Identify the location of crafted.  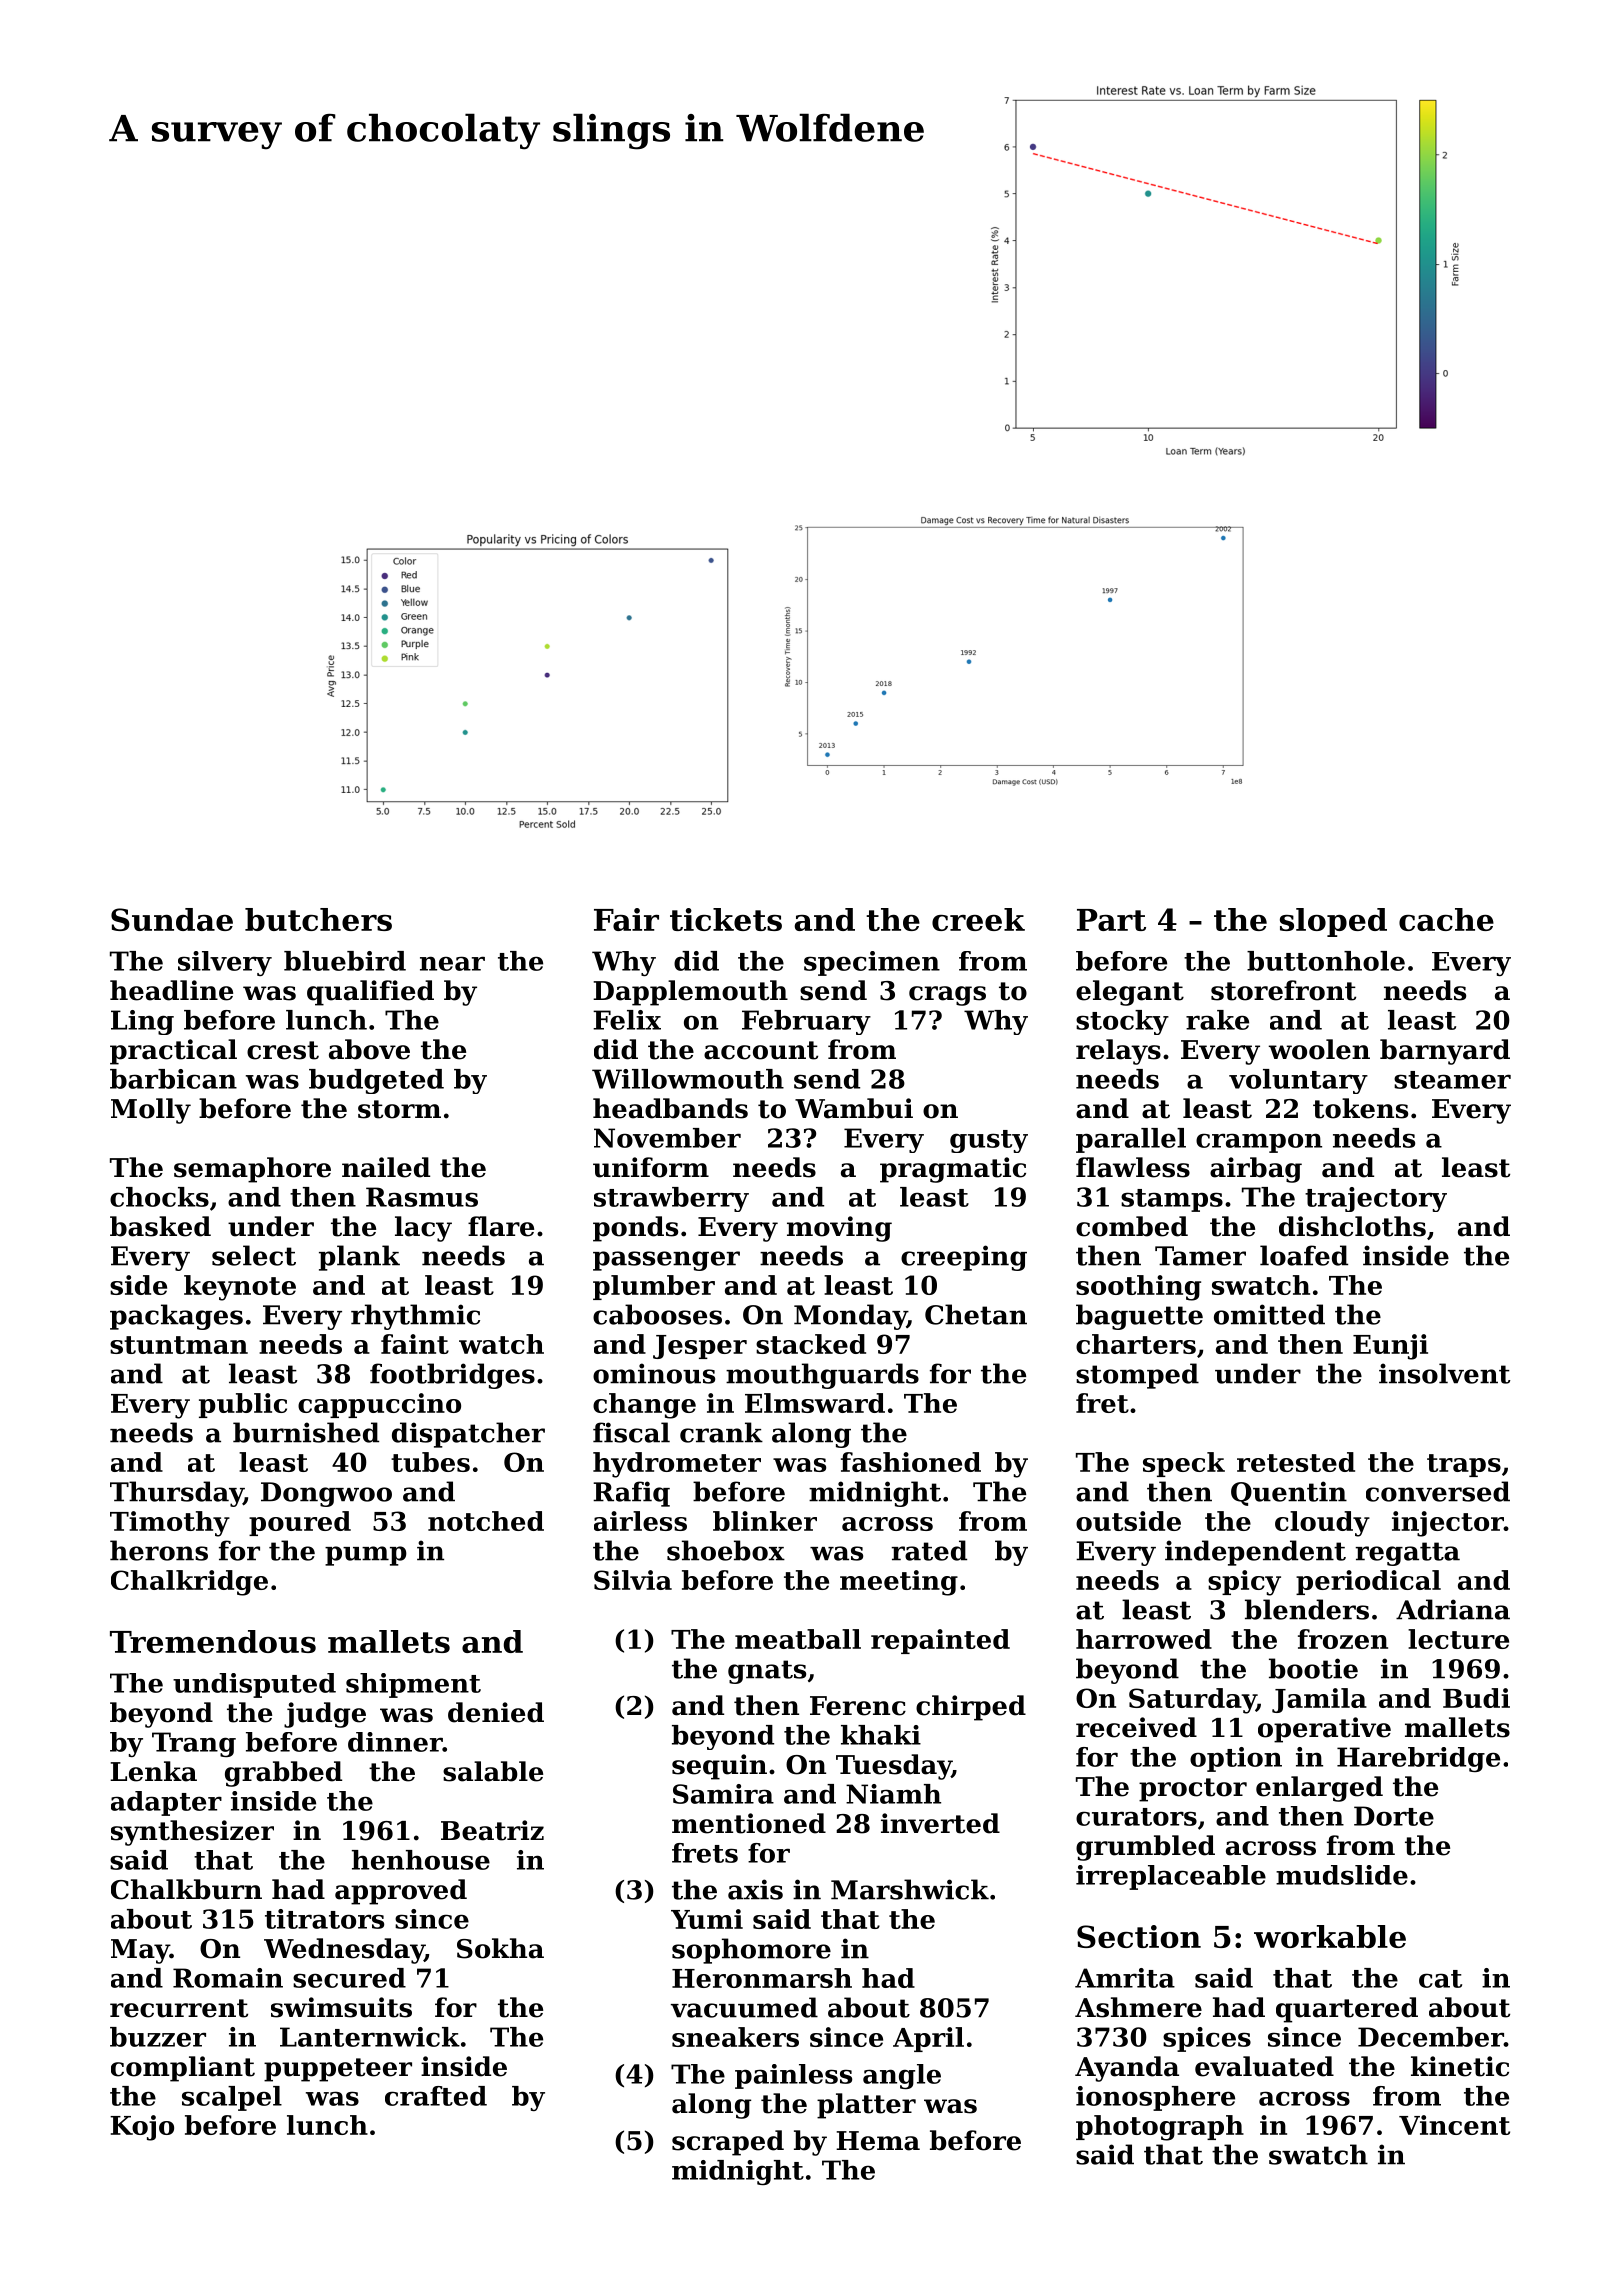
(436, 2096).
